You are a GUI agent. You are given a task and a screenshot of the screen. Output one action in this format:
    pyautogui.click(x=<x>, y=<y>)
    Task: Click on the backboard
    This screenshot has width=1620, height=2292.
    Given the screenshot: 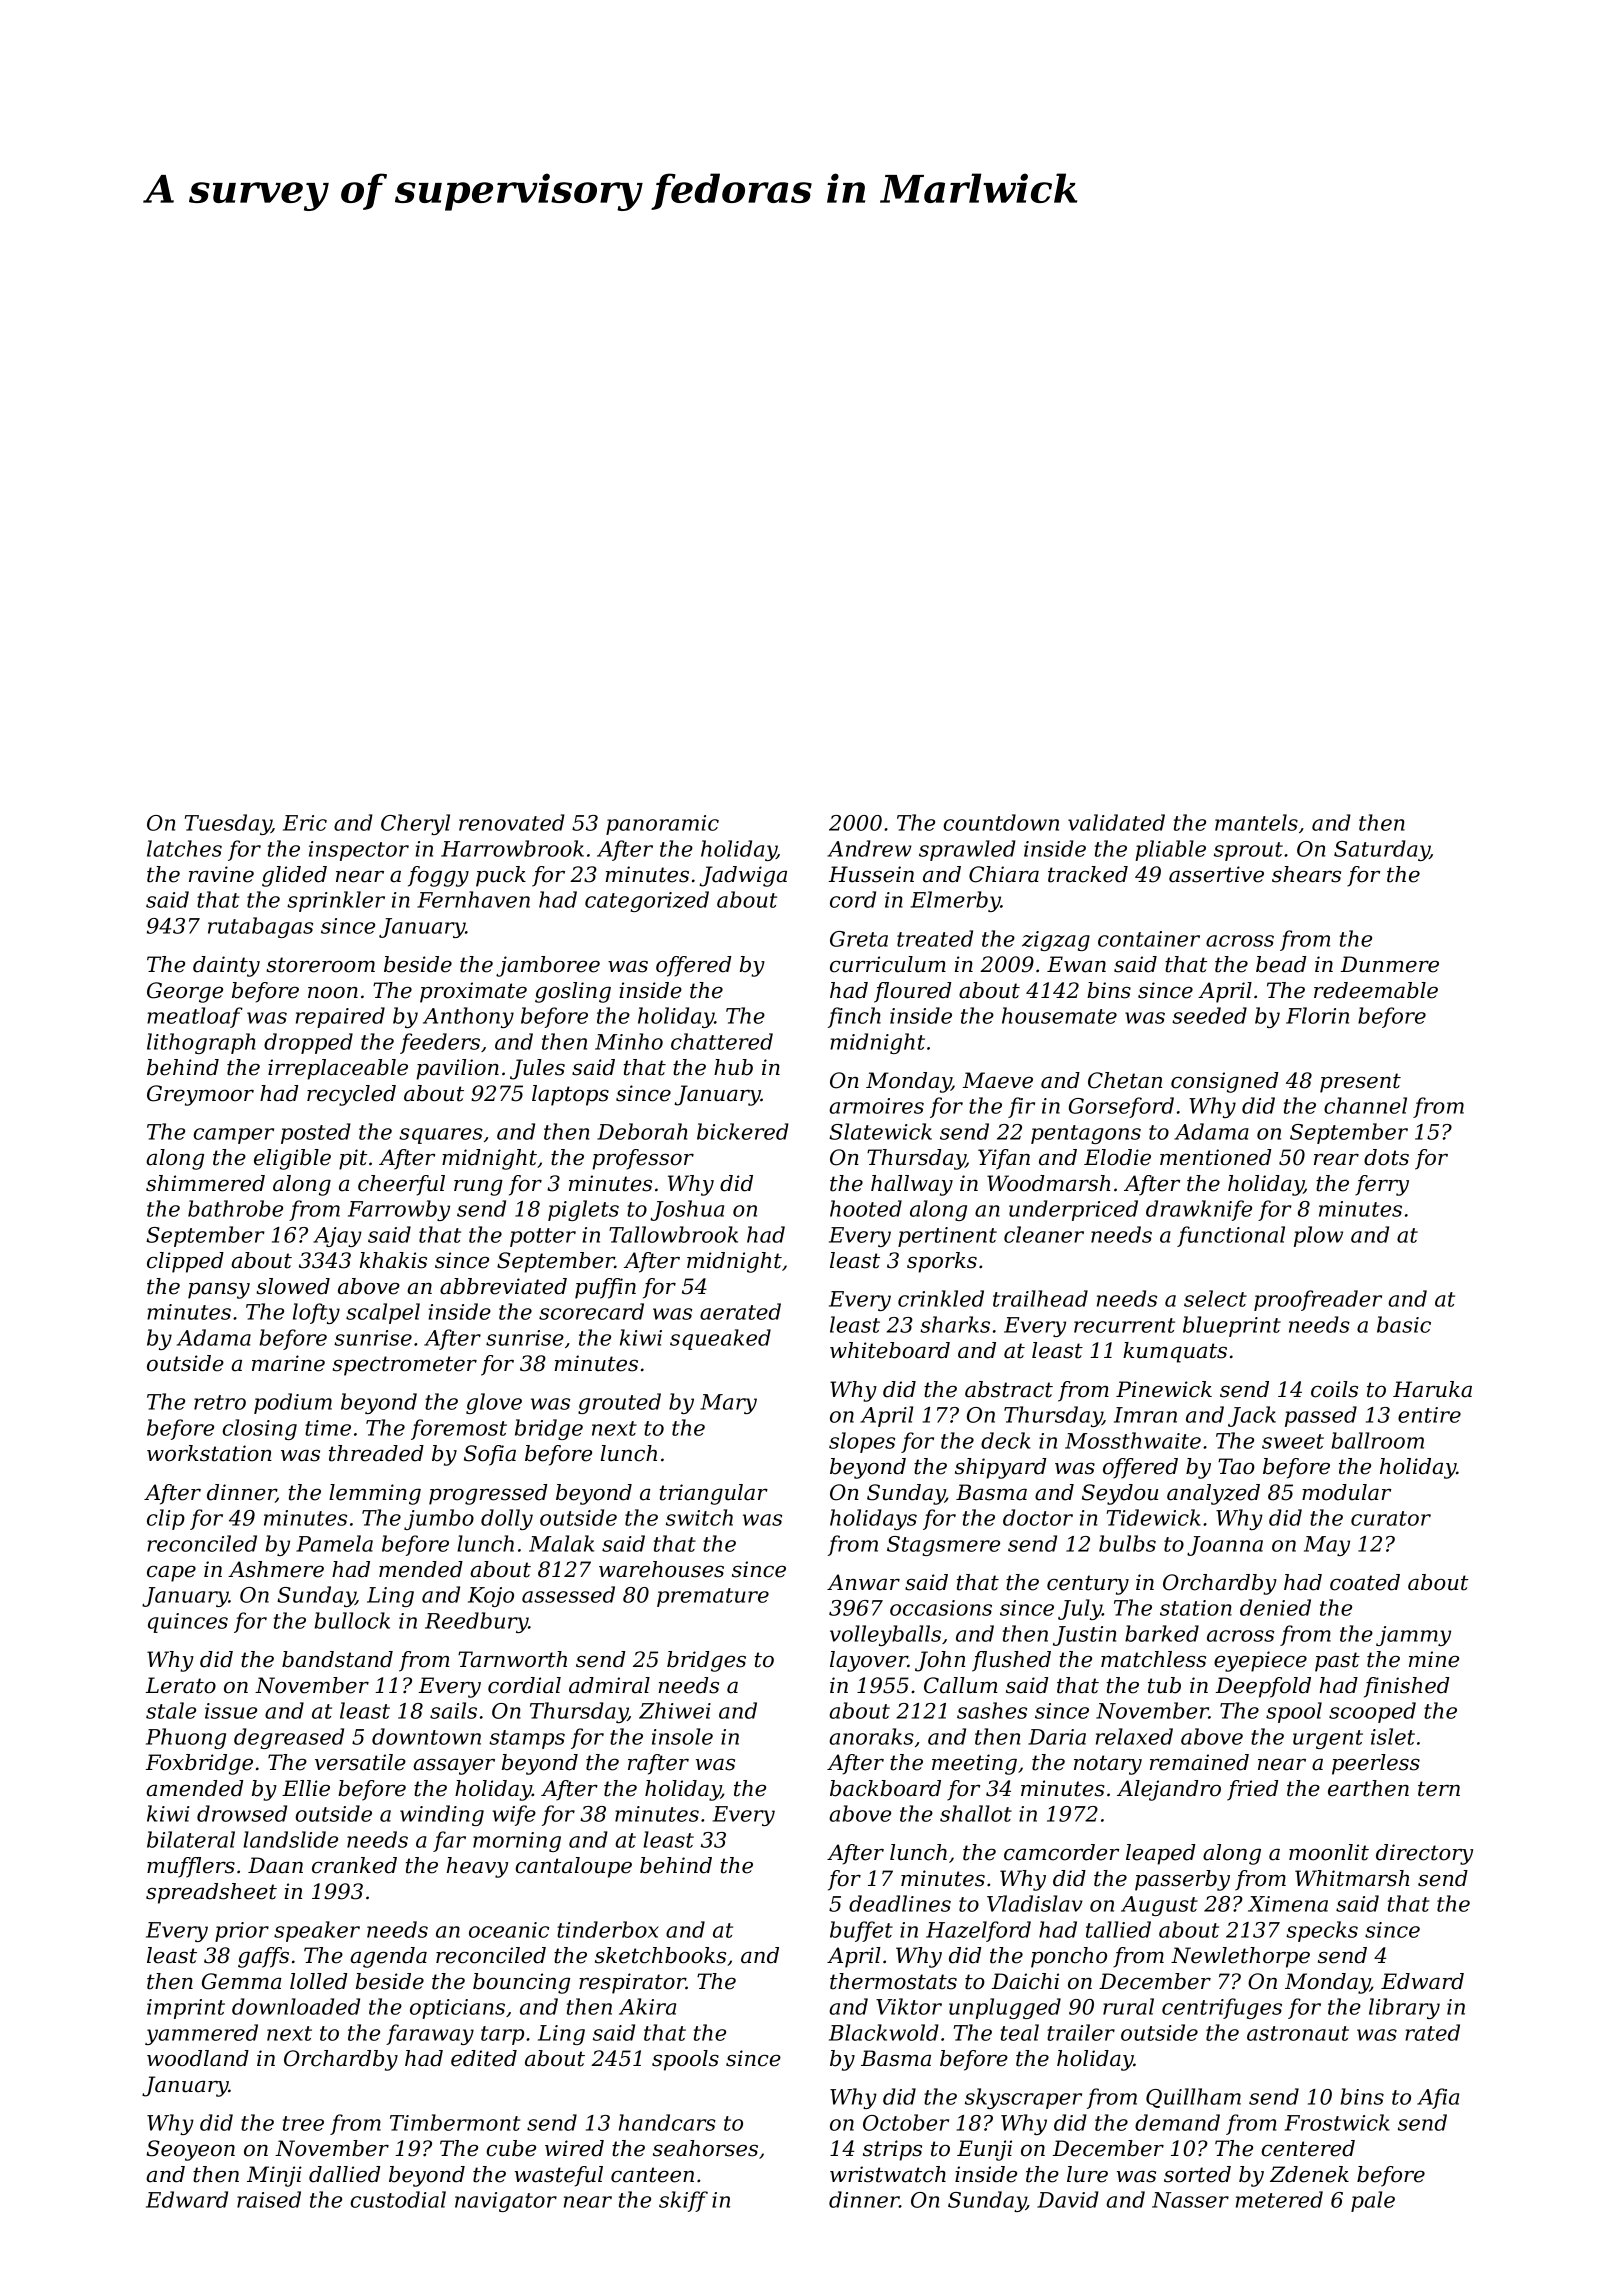 What is the action you would take?
    pyautogui.click(x=885, y=1788)
